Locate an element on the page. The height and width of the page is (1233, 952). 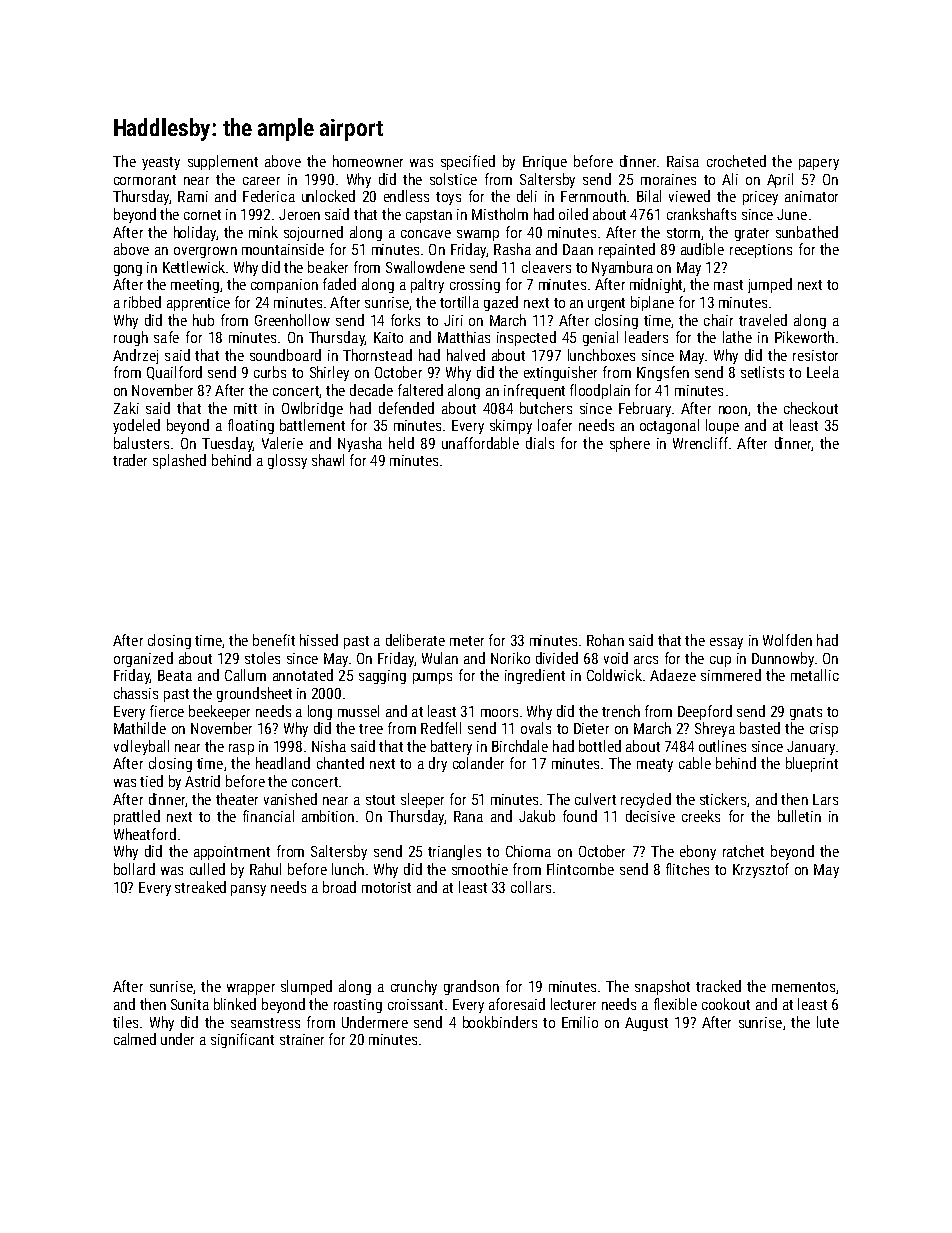
calmed is located at coordinates (135, 1039).
